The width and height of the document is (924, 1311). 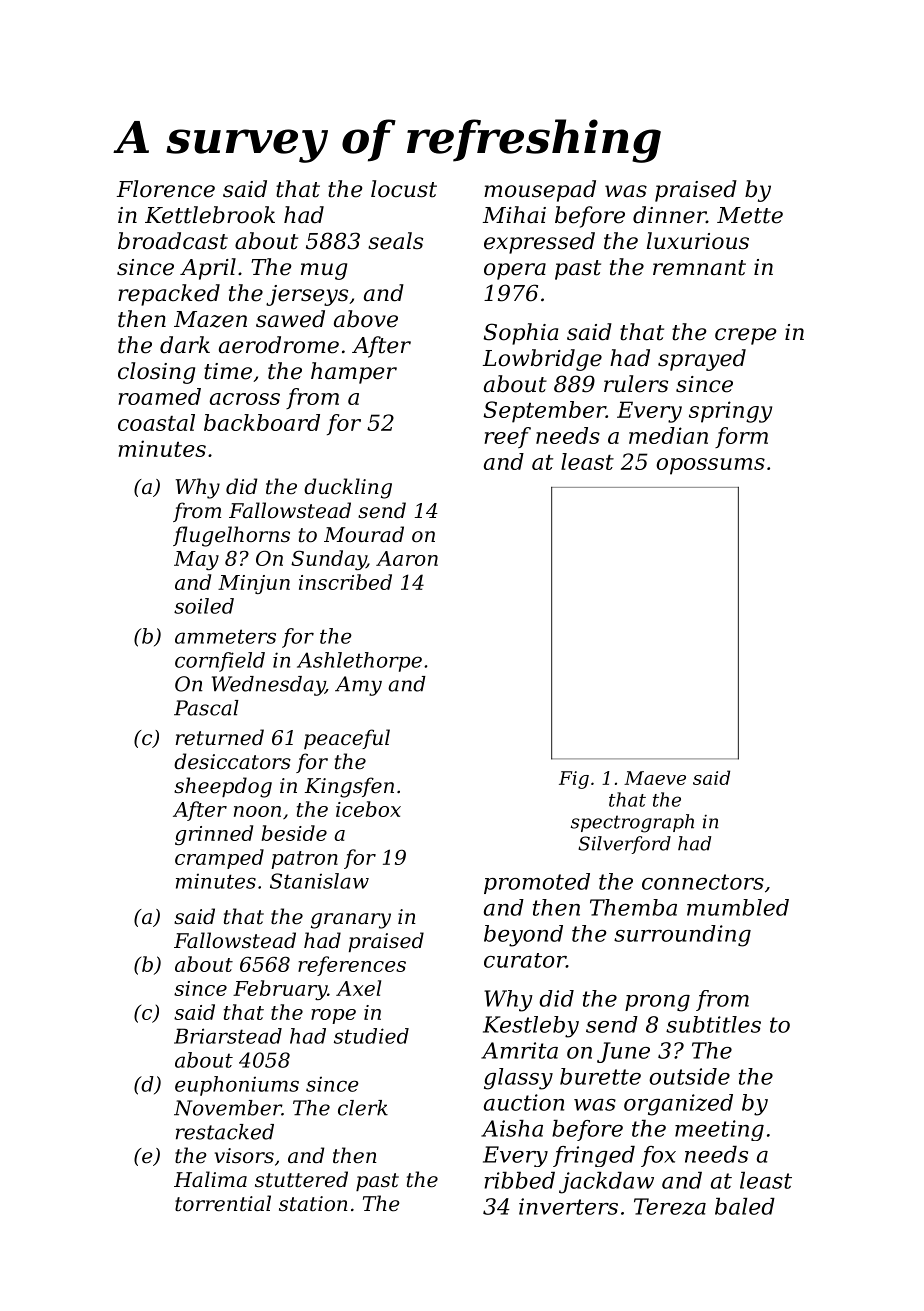 What do you see at coordinates (219, 859) in the document?
I see `cramped` at bounding box center [219, 859].
